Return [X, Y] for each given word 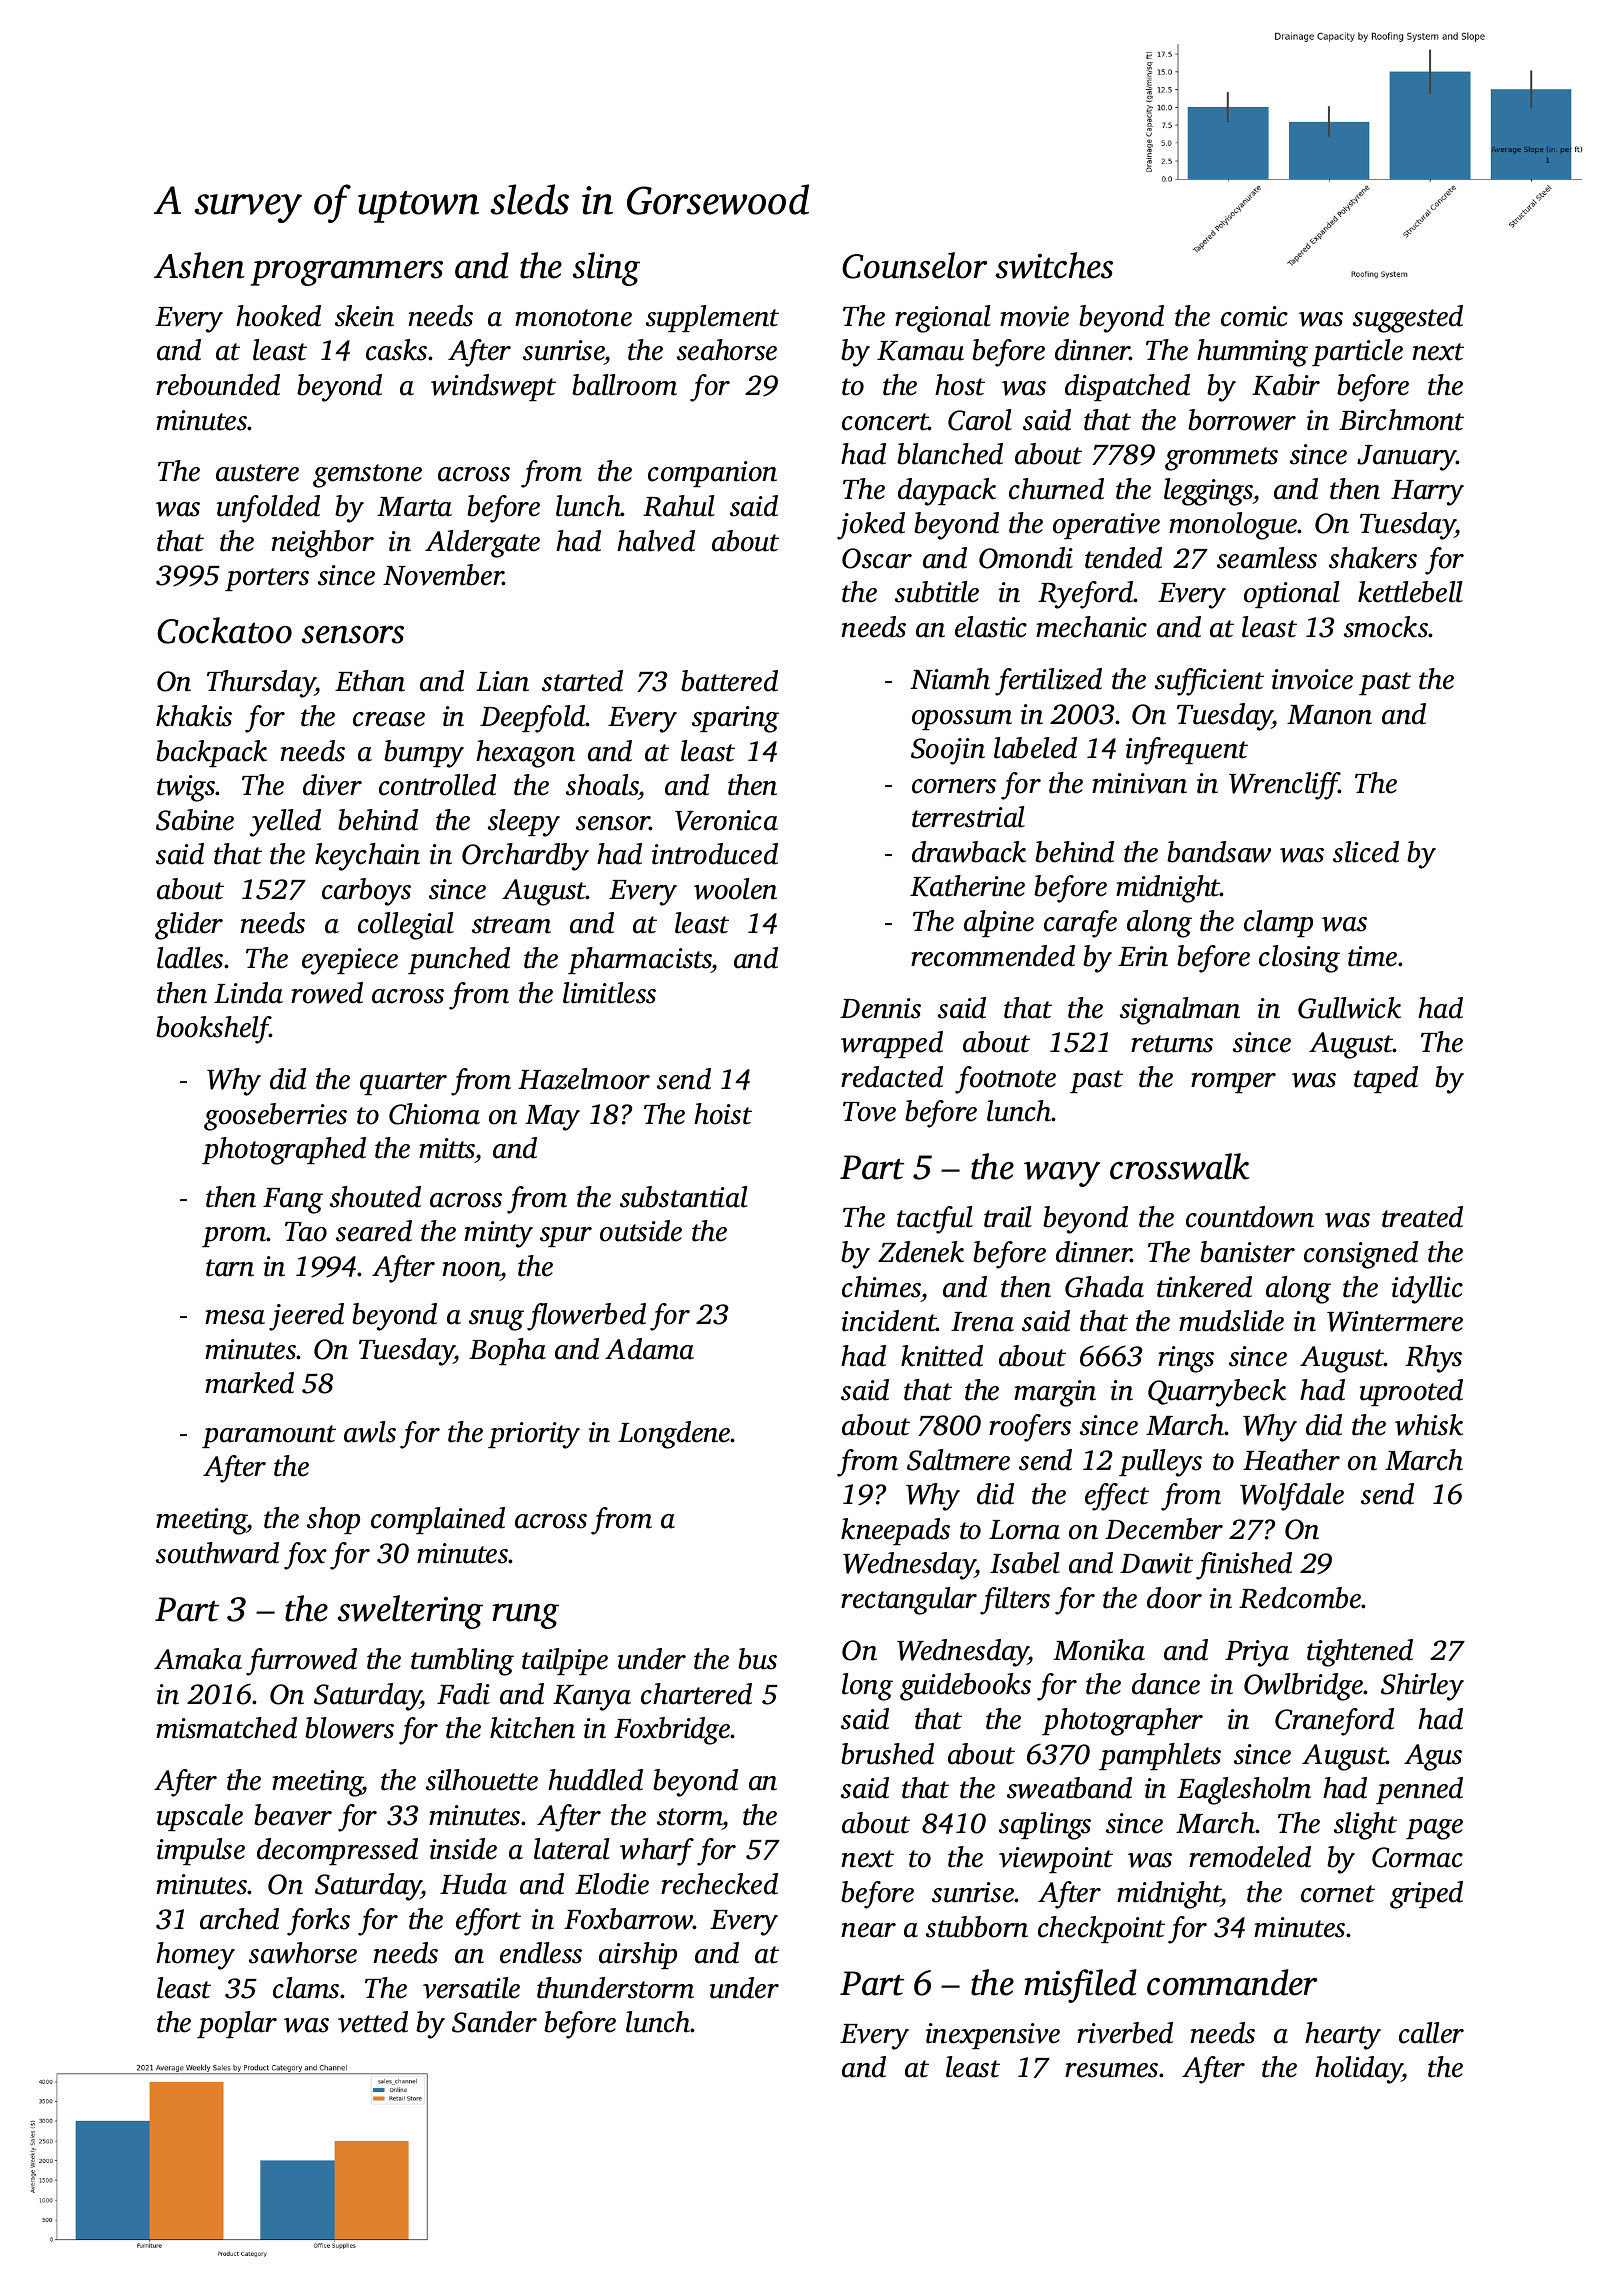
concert [885, 422]
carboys [366, 892]
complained [438, 1520]
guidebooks [965, 1687]
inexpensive [993, 2036]
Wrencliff [1284, 786]
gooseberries [275, 1117]
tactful [935, 1220]
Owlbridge [1304, 1687]
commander [1232, 1982]
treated [1422, 1217]
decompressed [337, 1851]
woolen [735, 889]
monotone [573, 318]
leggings [1208, 492]
